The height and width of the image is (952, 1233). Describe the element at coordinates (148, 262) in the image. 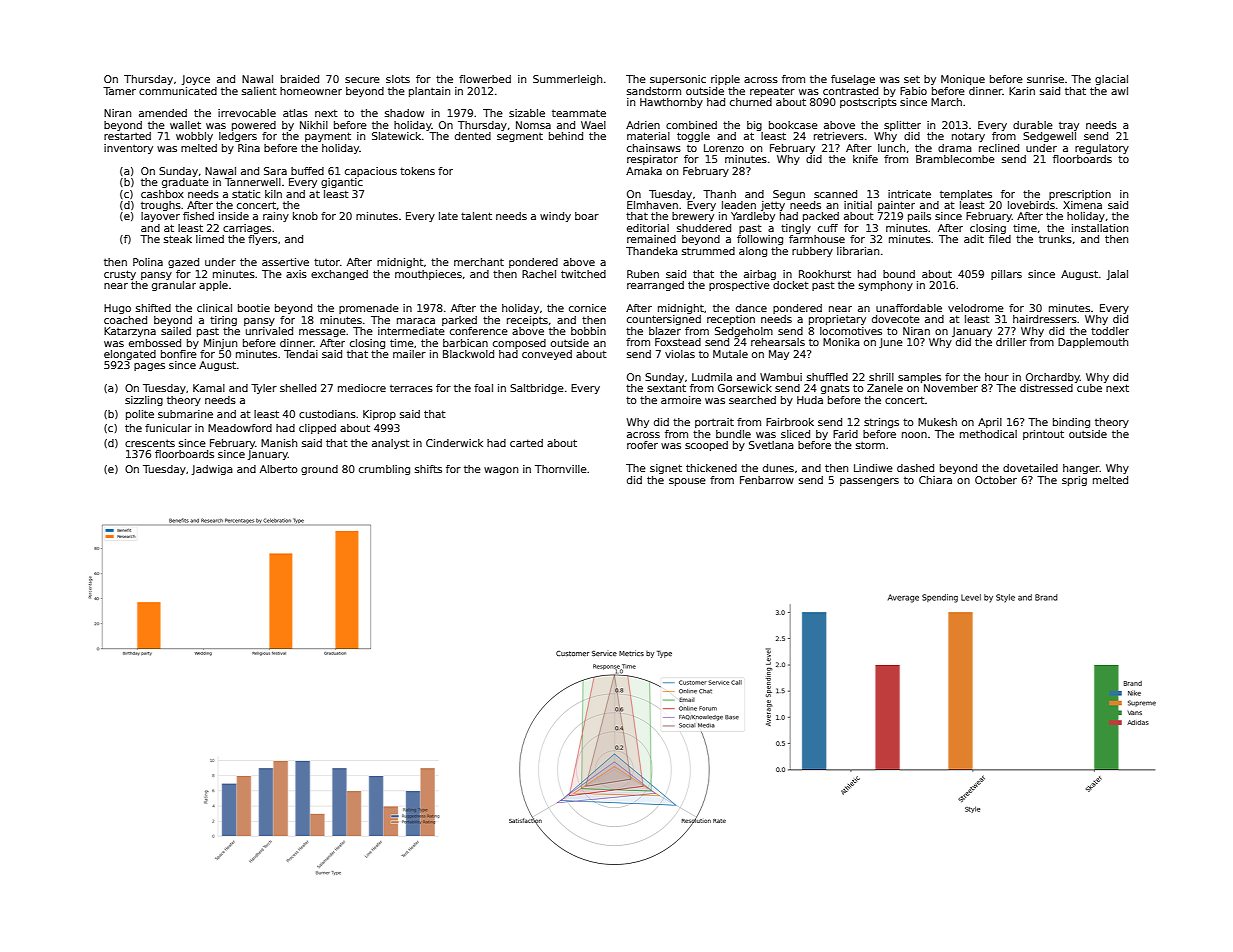

I see `Polina` at that location.
